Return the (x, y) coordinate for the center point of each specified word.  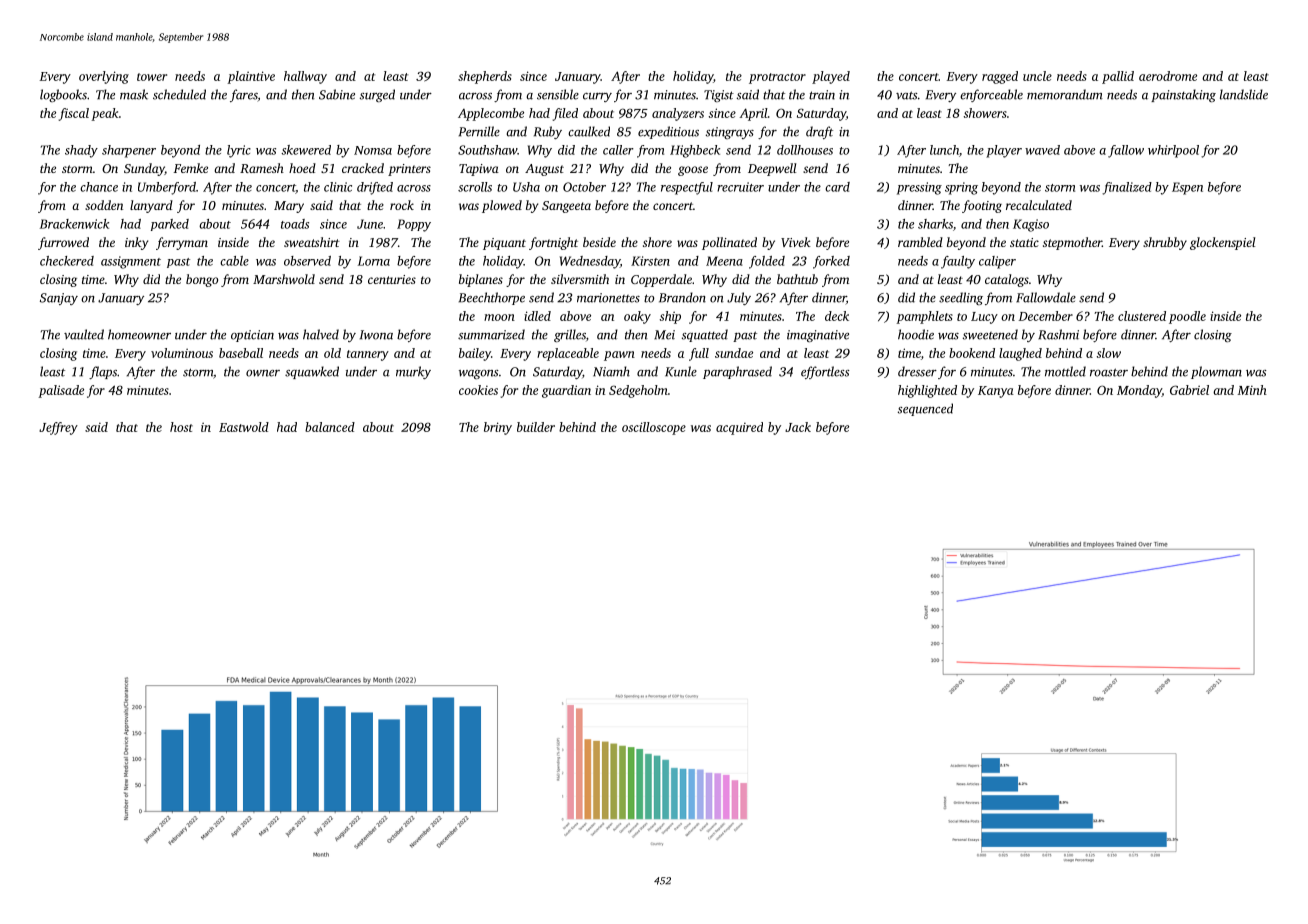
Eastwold (244, 427)
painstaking (1183, 95)
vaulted (84, 334)
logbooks (63, 95)
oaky (637, 317)
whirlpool (1173, 151)
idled (537, 316)
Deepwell (772, 169)
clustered (1142, 316)
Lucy (984, 318)
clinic (338, 187)
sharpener (129, 151)
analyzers (678, 114)
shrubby (1165, 243)
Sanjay (59, 299)
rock (402, 205)
